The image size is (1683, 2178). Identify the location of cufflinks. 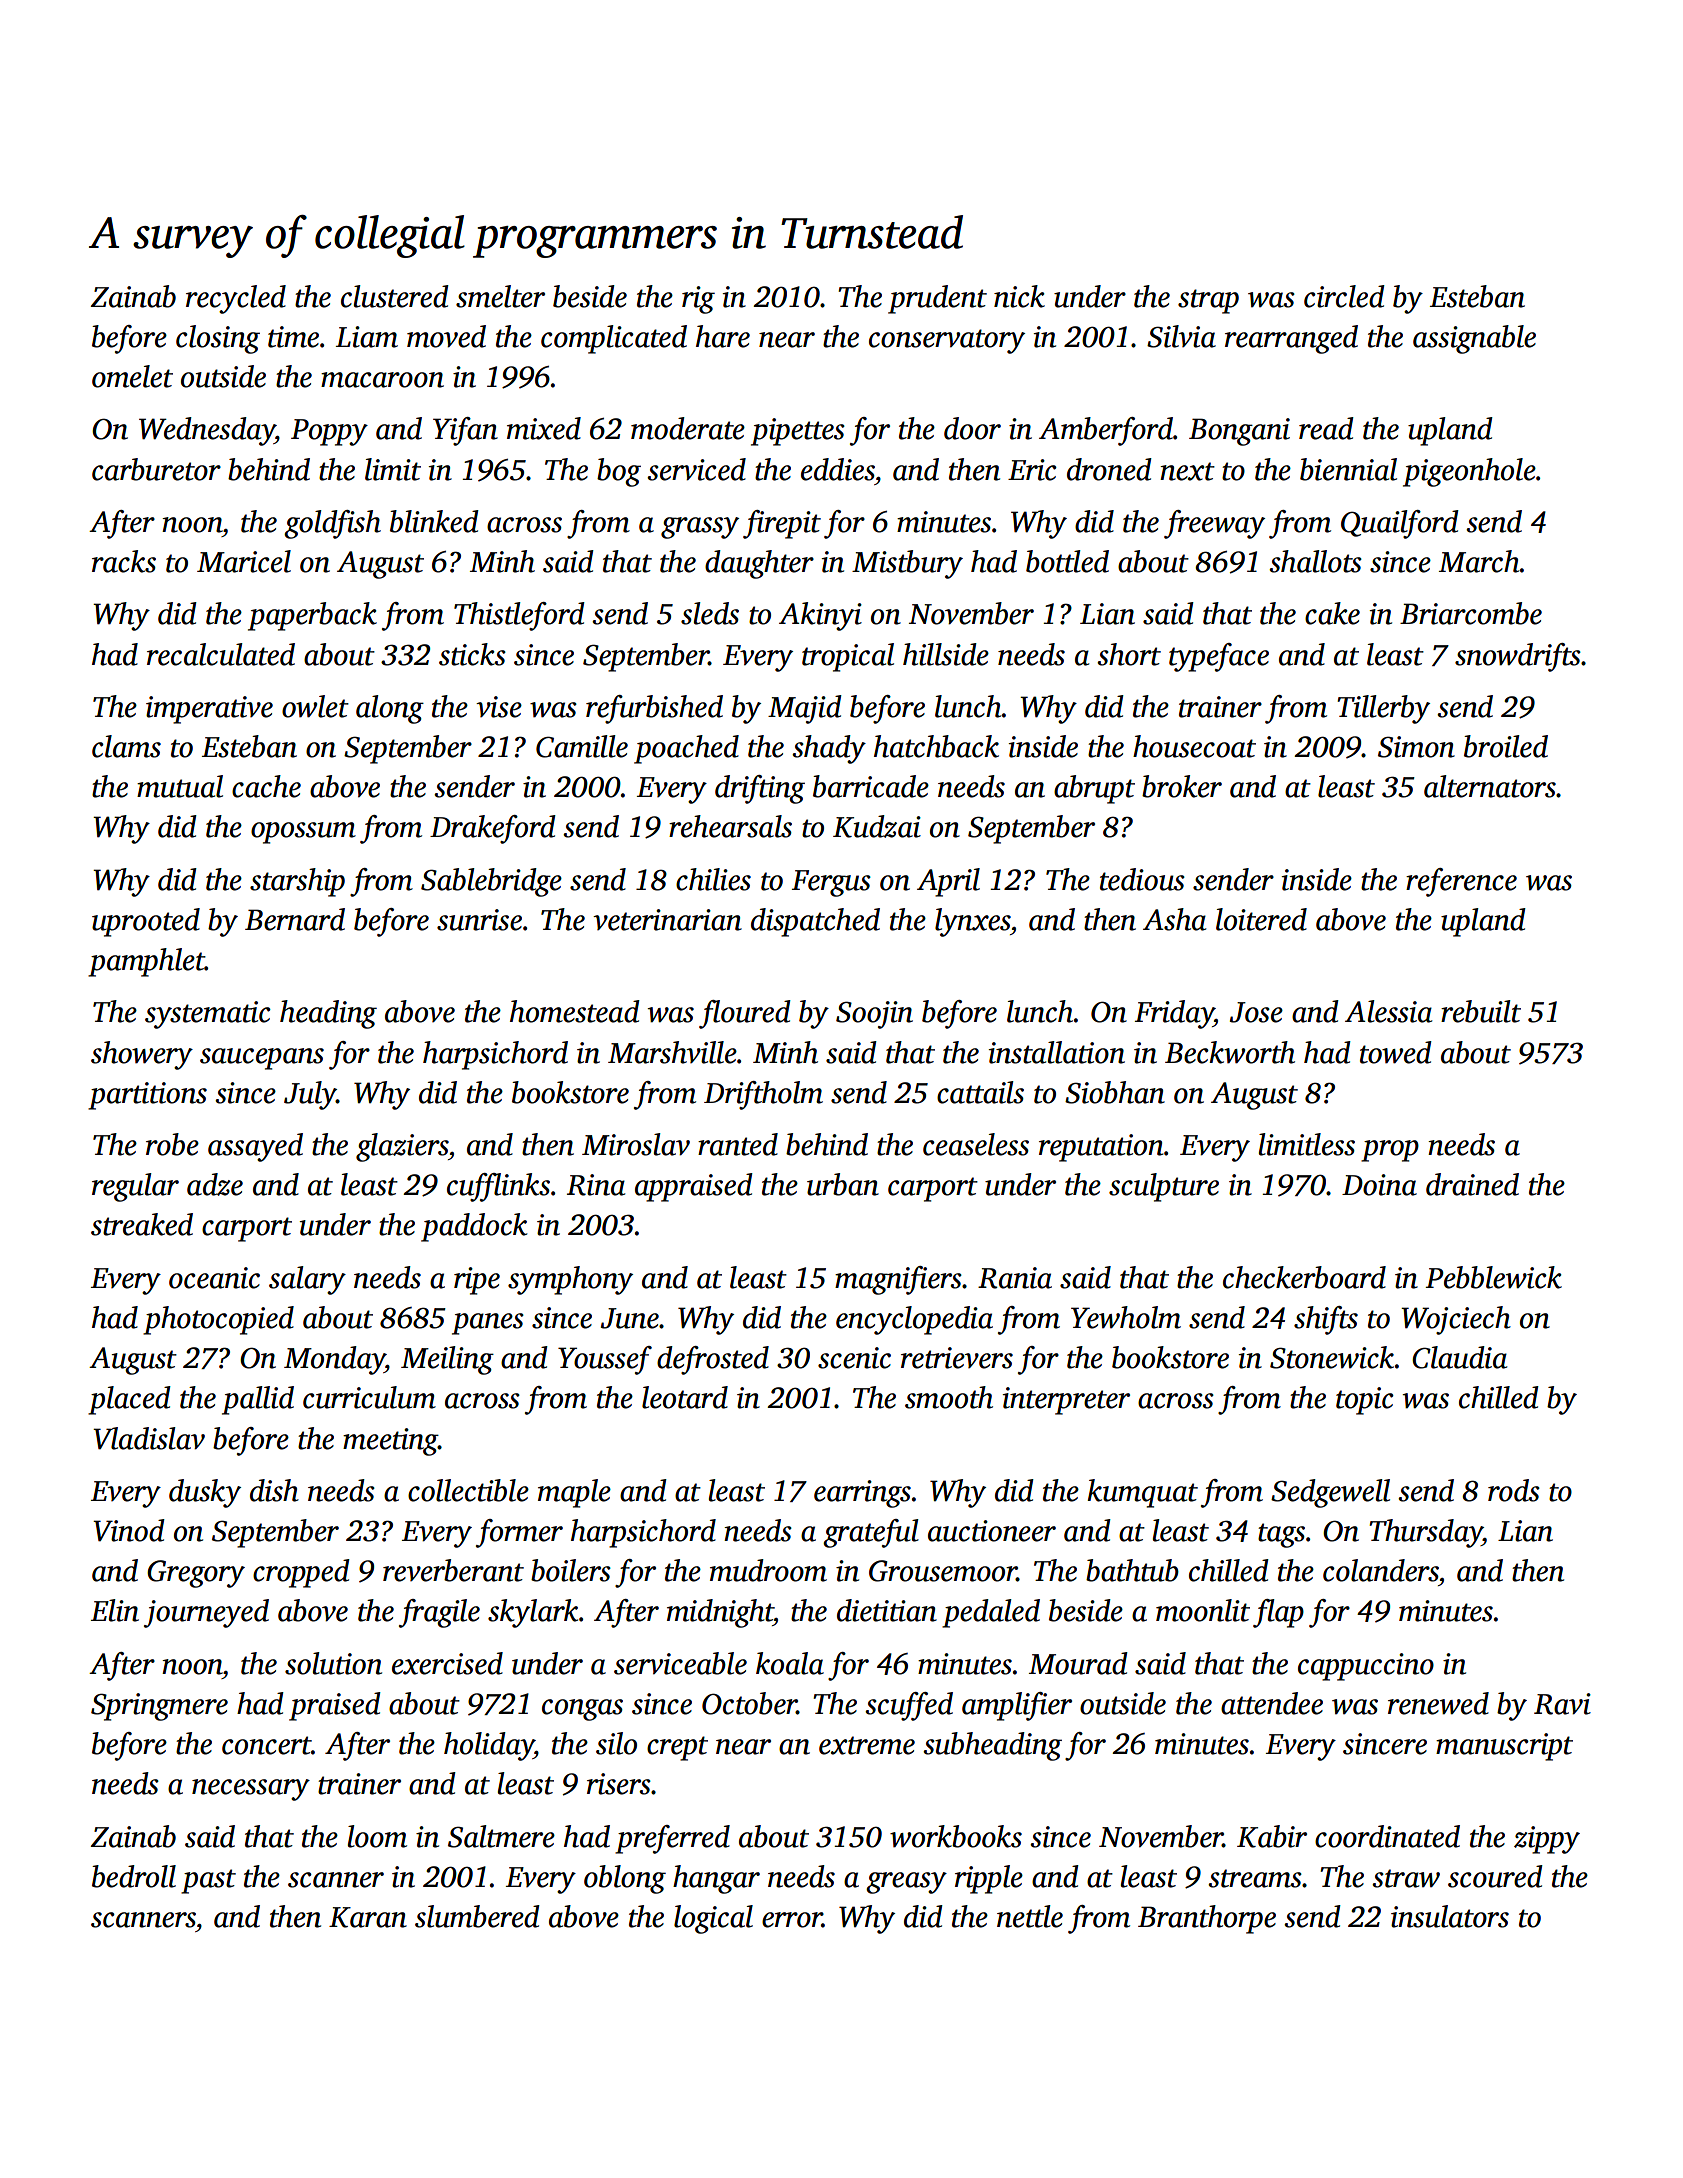
(498, 1187).
